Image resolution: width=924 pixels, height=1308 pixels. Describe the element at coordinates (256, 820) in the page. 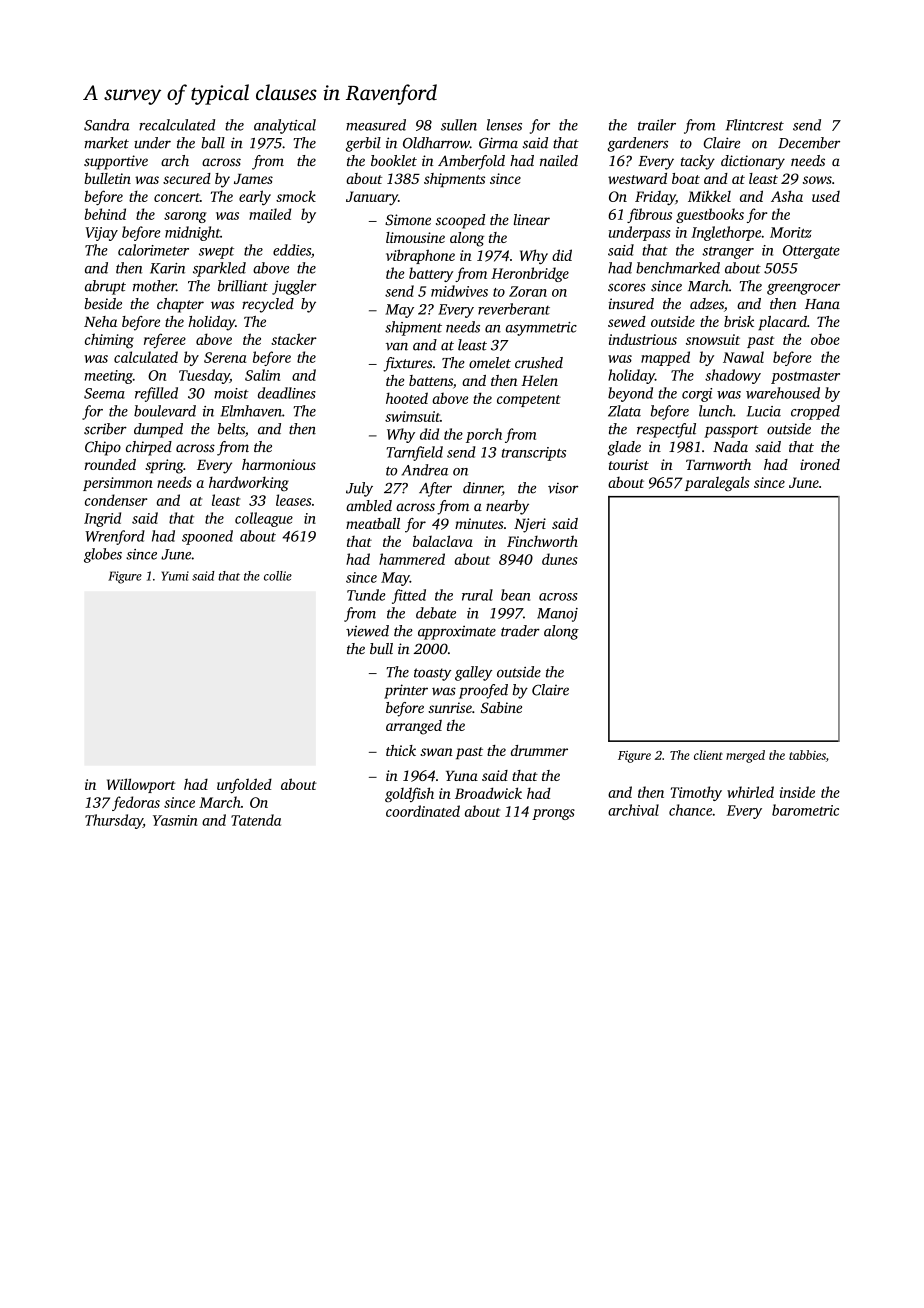

I see `Tatenda` at that location.
